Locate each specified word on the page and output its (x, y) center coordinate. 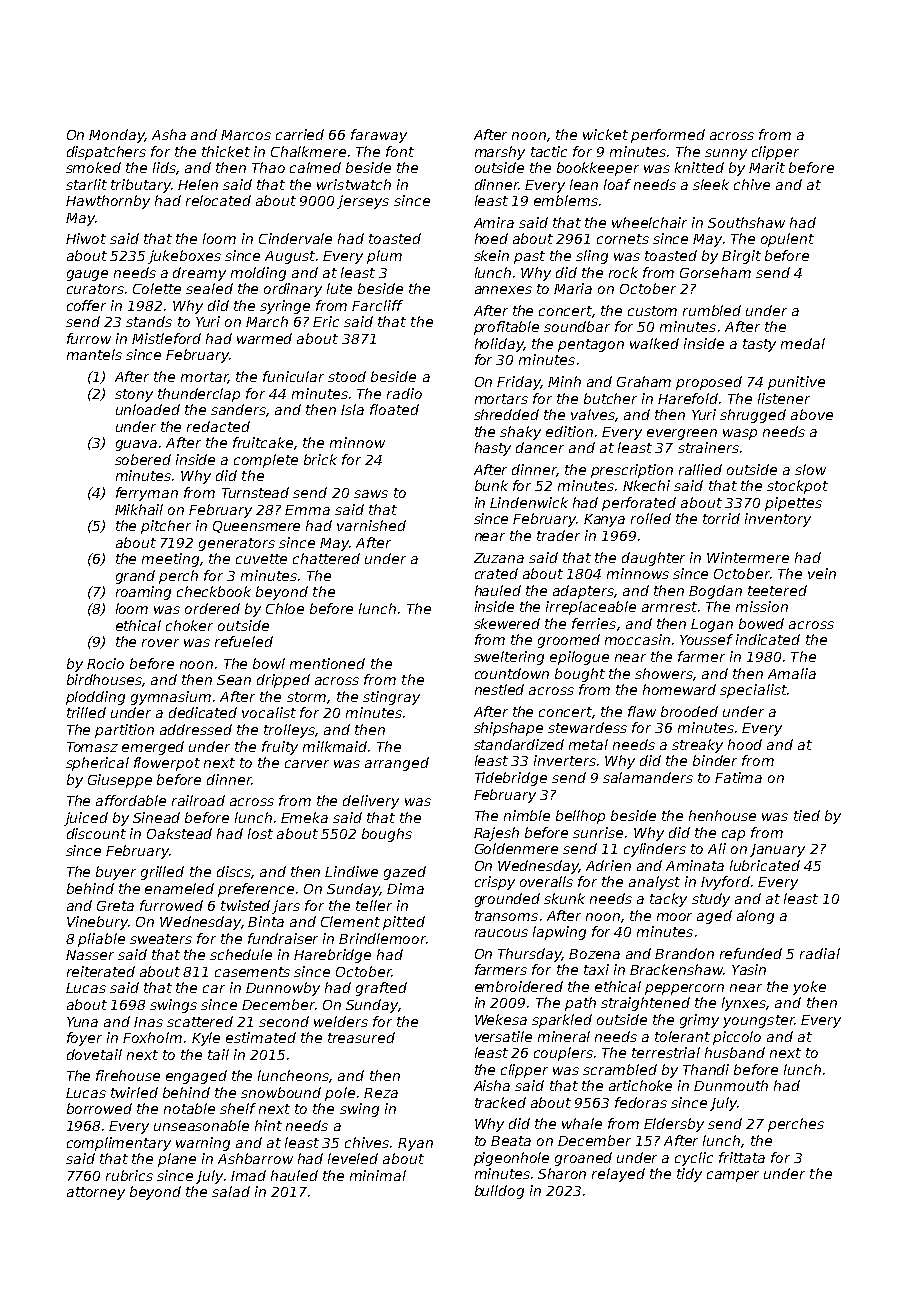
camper (733, 1176)
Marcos (246, 135)
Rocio (105, 663)
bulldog (499, 1192)
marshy (500, 153)
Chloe (285, 608)
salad (231, 1191)
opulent (787, 240)
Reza (381, 1093)
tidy (689, 1175)
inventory (778, 520)
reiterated (101, 971)
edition (569, 431)
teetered (777, 590)
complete (266, 461)
